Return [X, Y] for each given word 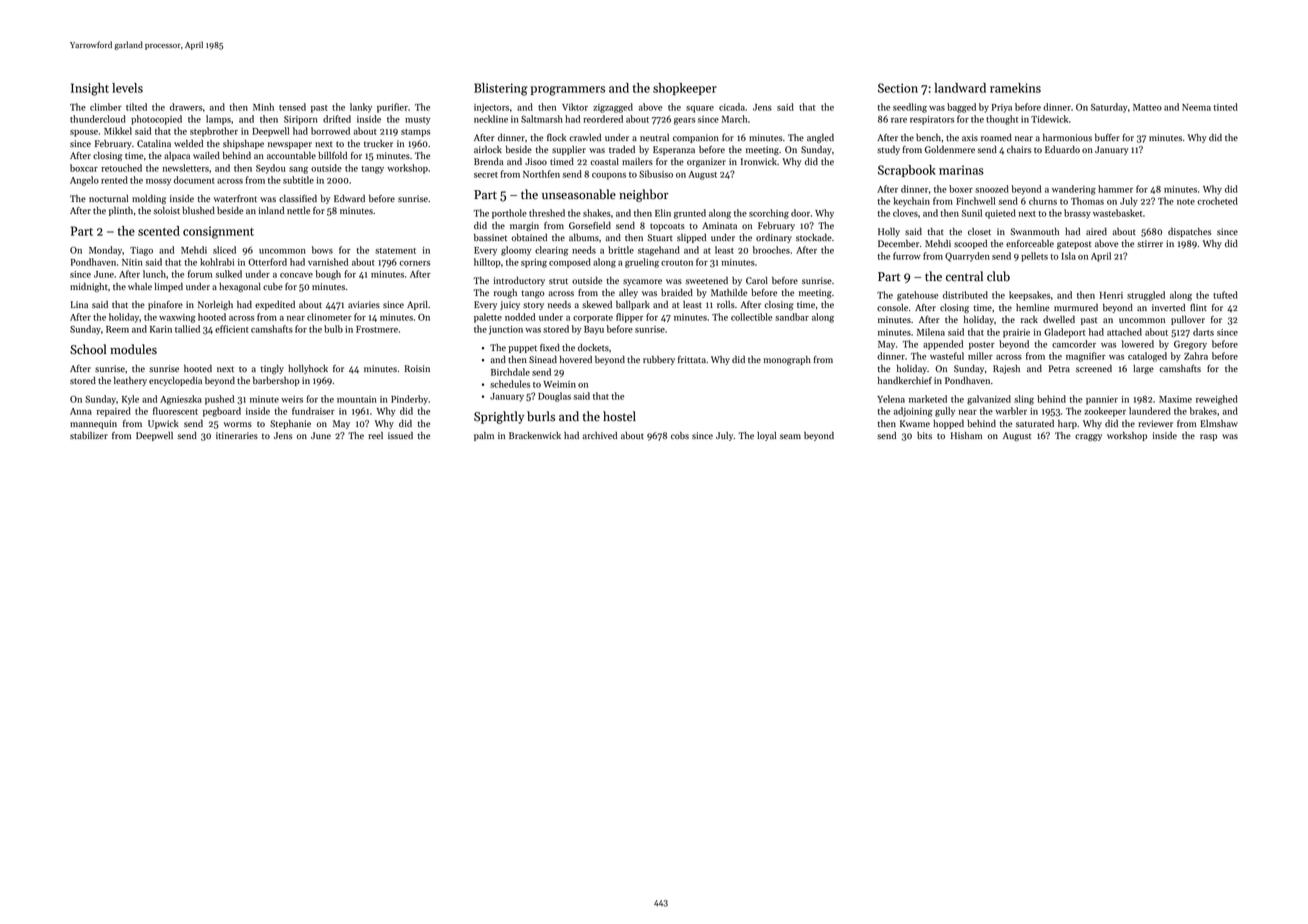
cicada [732, 107]
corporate [593, 319]
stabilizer [89, 435]
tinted [1226, 107]
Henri [1111, 295]
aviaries [364, 304]
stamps [416, 133]
